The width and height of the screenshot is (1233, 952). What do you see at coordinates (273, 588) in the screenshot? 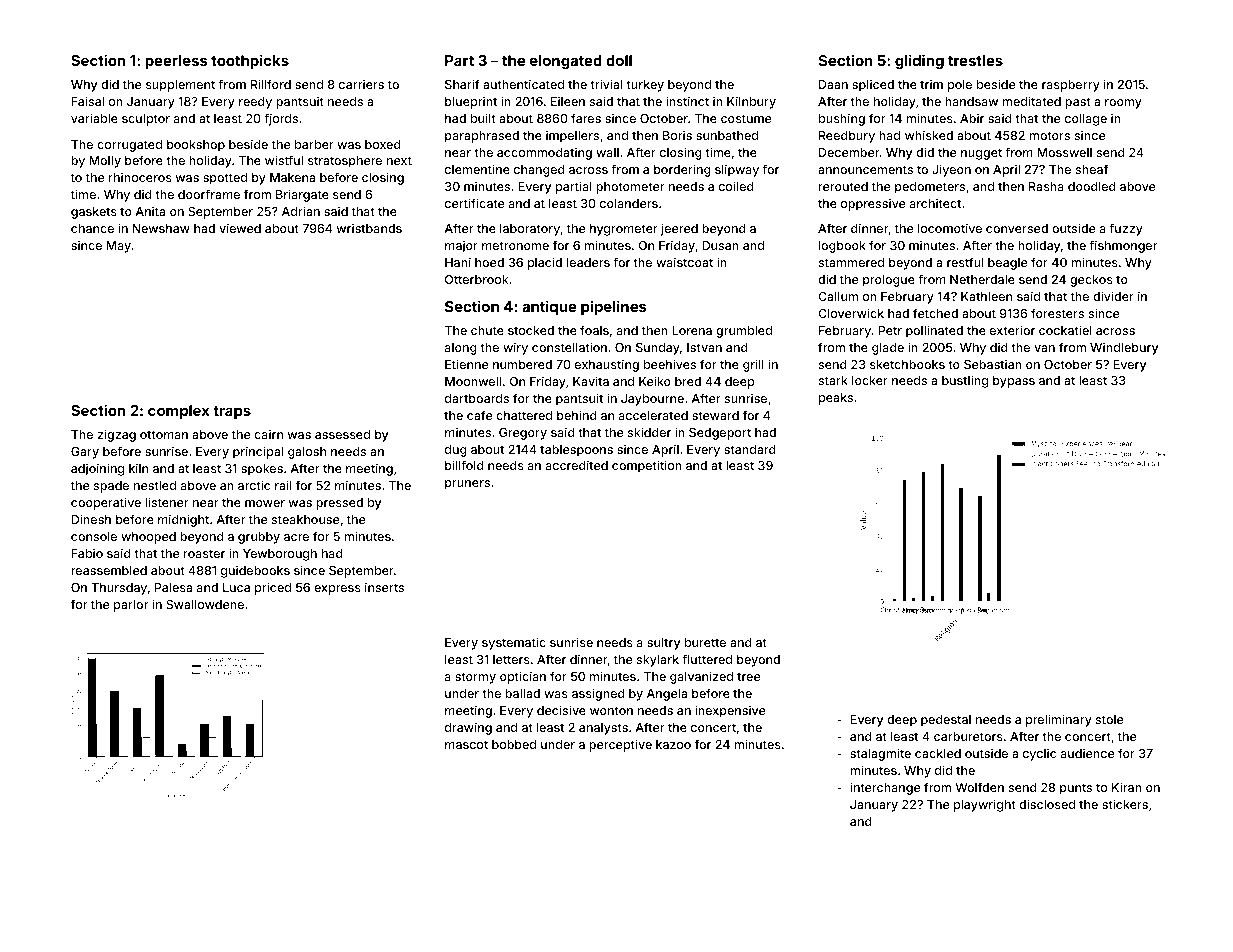
I see `priced` at bounding box center [273, 588].
